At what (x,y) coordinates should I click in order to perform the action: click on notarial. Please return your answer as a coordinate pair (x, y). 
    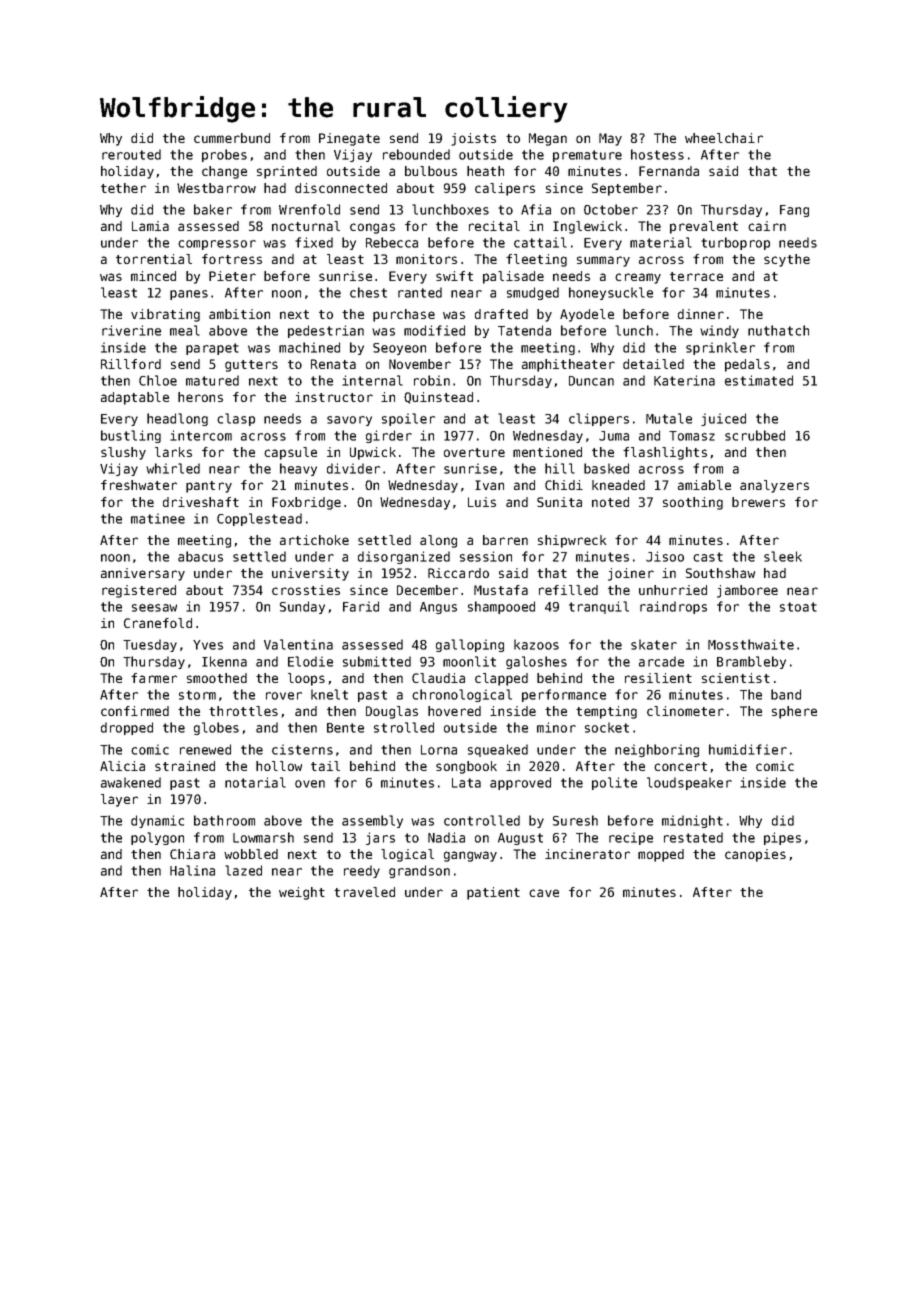
    Looking at the image, I should click on (255, 782).
